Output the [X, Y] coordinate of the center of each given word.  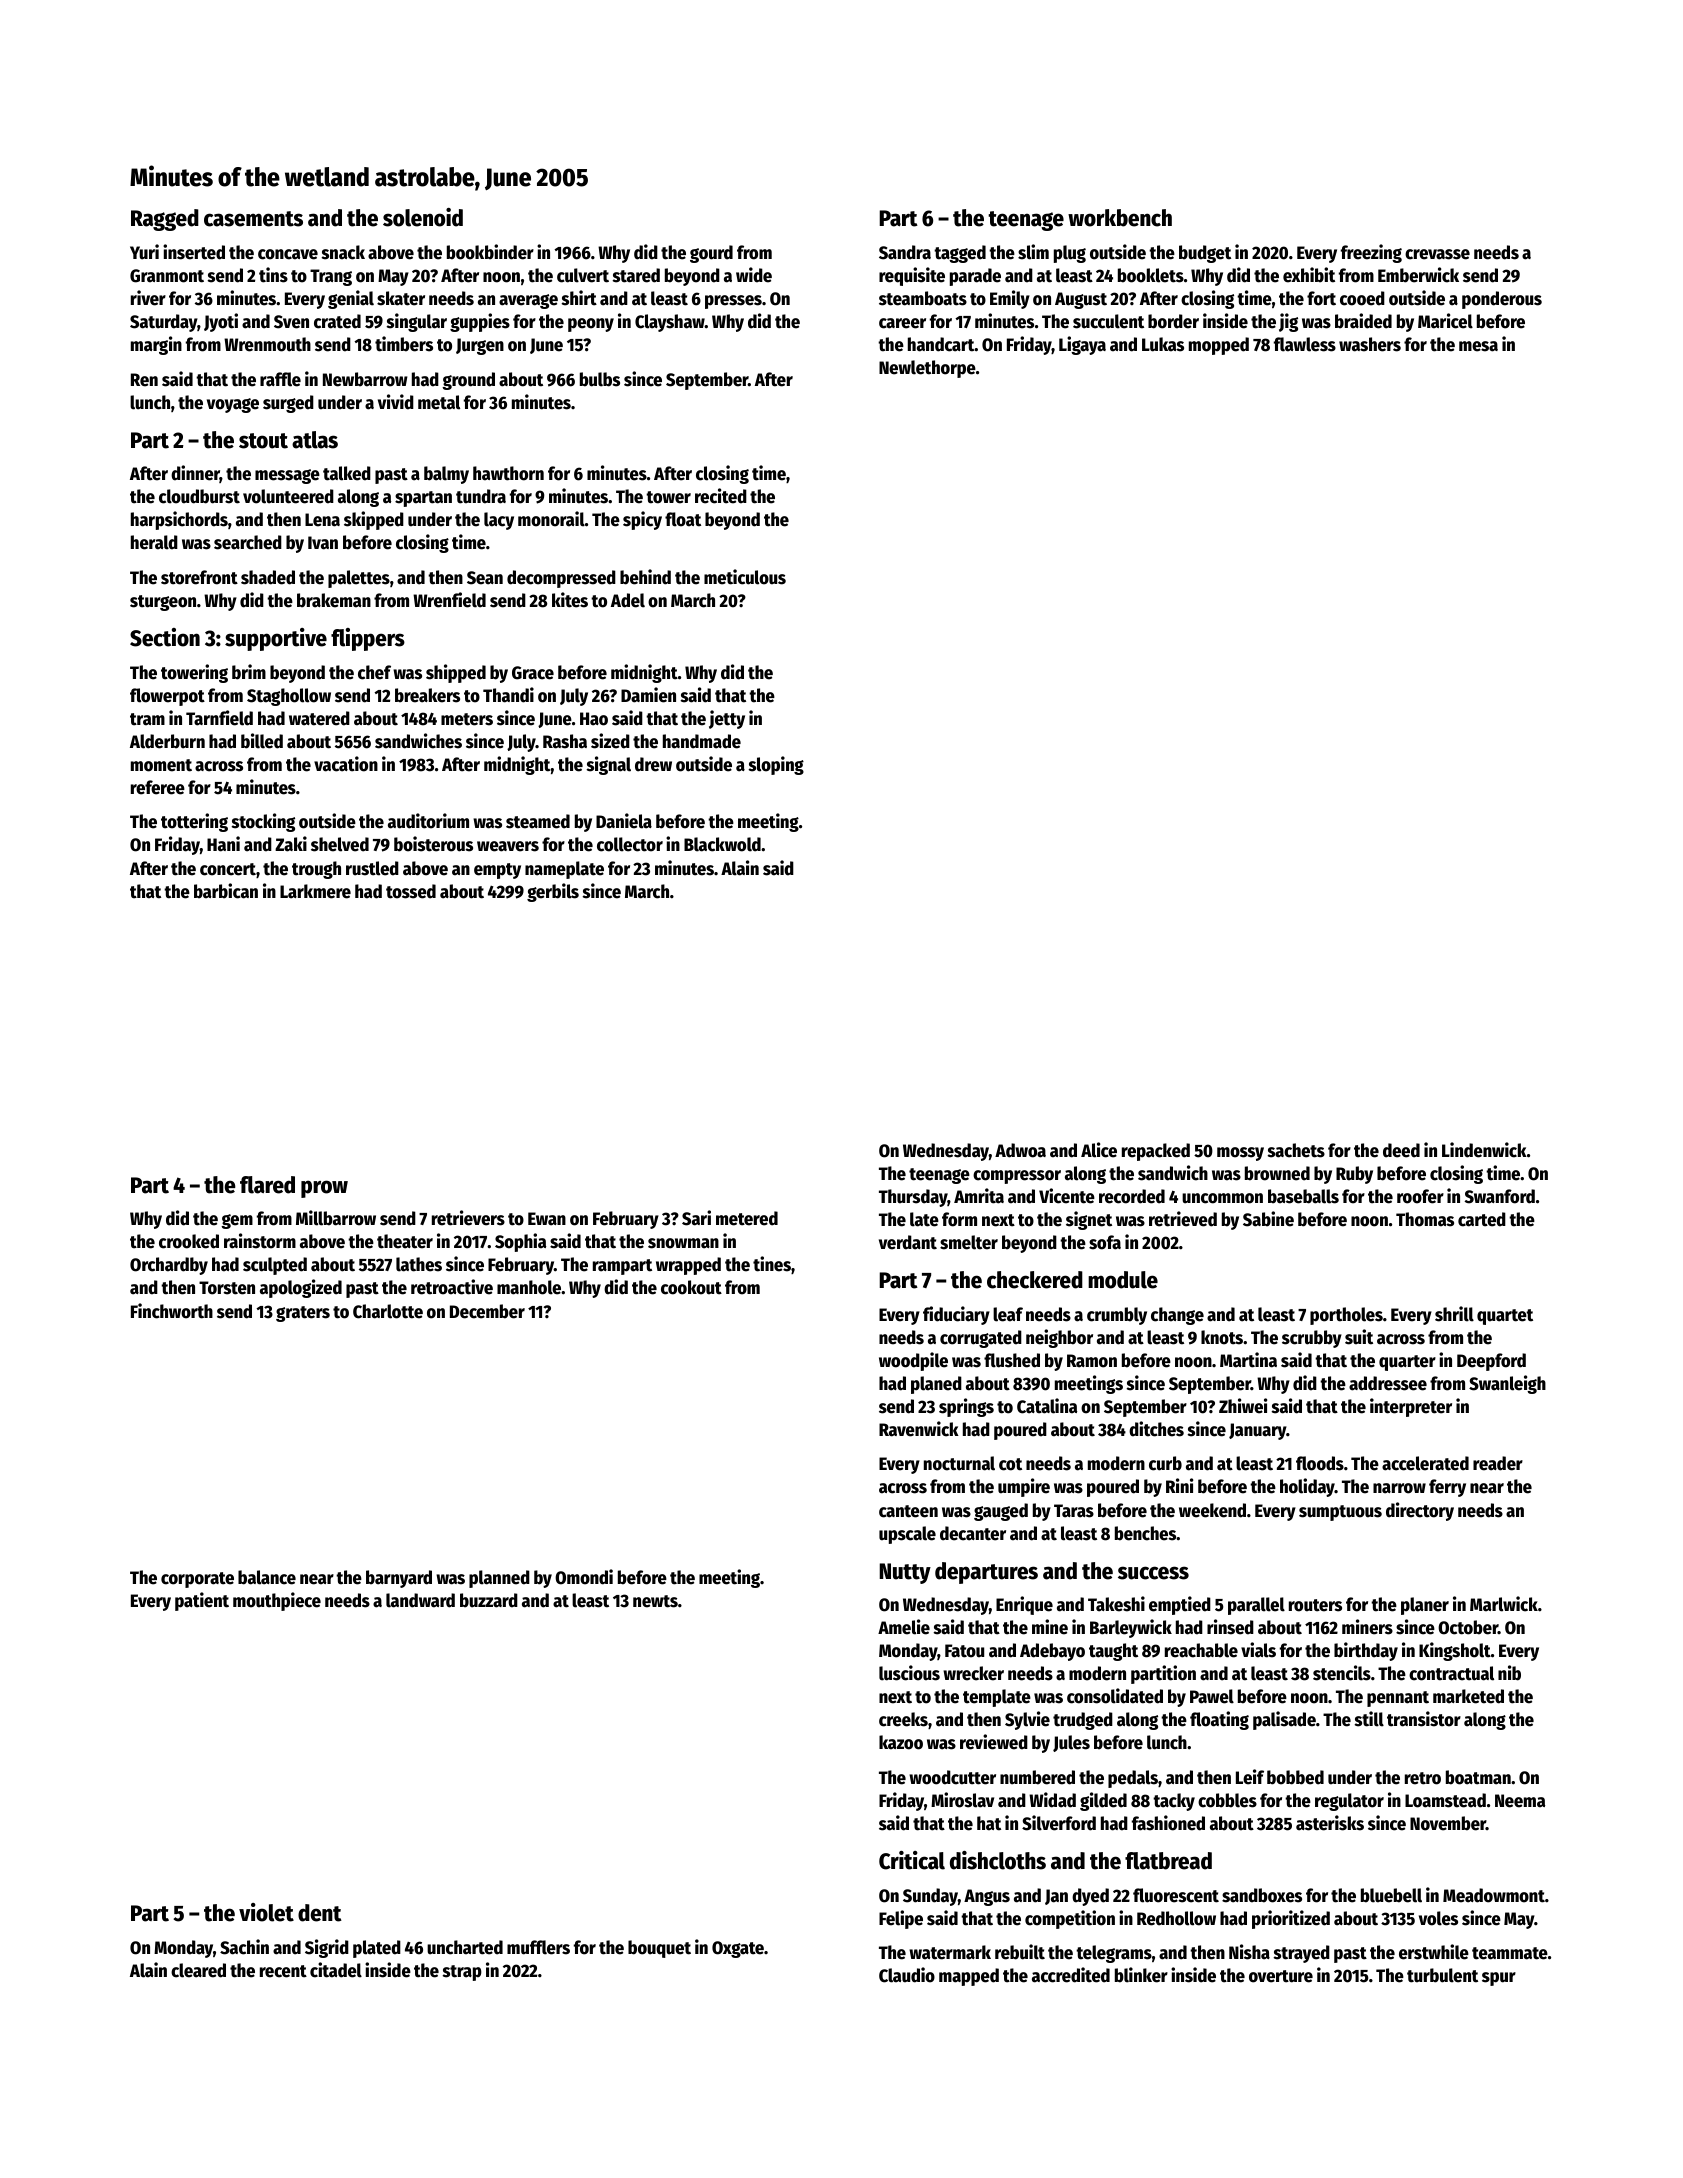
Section [165, 637]
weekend [1212, 1510]
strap [462, 1973]
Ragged [165, 220]
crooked [189, 1241]
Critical [912, 1860]
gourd [711, 254]
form [959, 1219]
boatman [1478, 1777]
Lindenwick [1484, 1150]
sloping [776, 765]
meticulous [745, 577]
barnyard [399, 1579]
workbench [1120, 218]
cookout [691, 1287]
